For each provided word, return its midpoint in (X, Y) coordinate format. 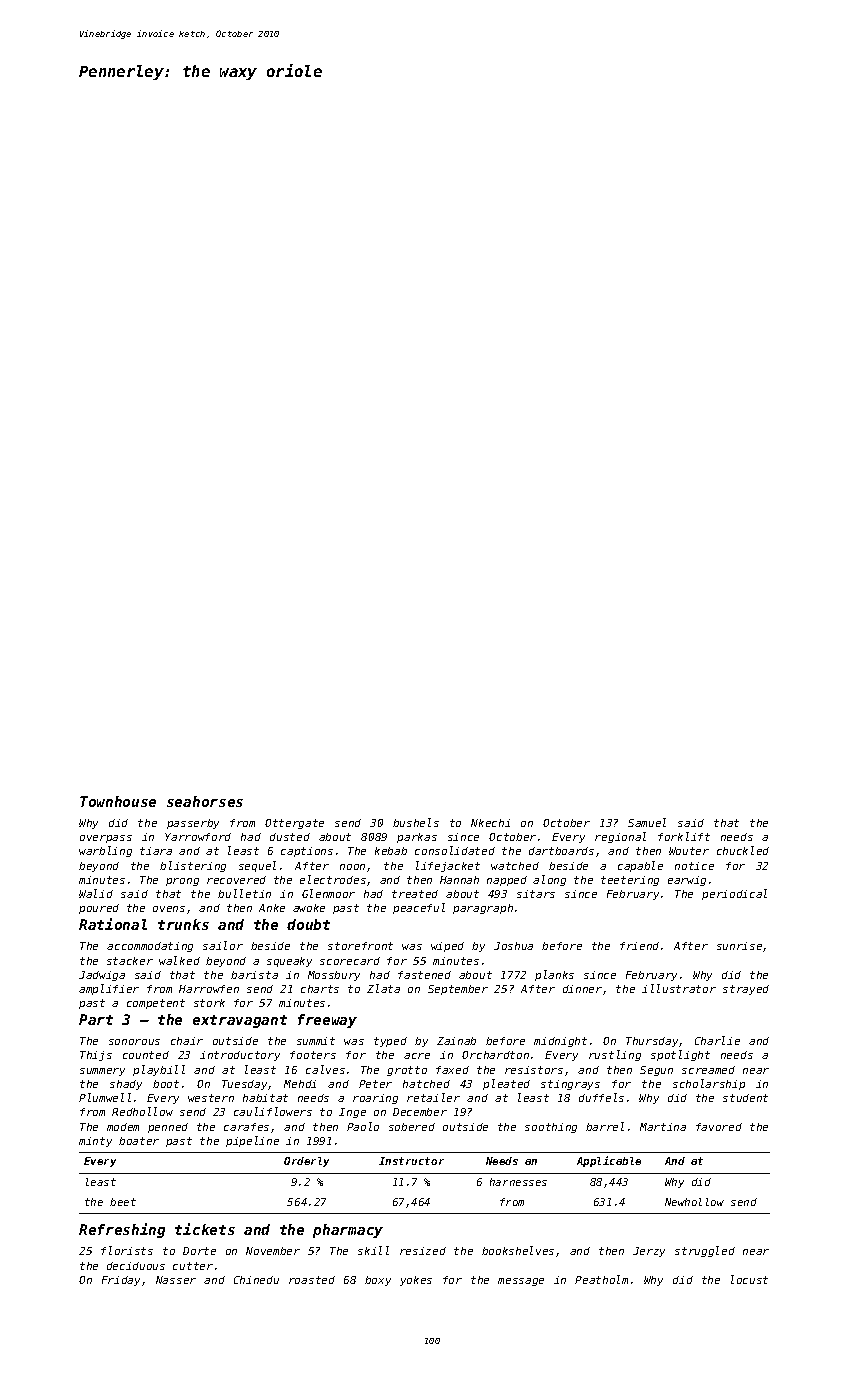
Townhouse (118, 801)
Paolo (363, 1126)
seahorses (205, 801)
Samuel (647, 822)
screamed (708, 1070)
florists (127, 1250)
